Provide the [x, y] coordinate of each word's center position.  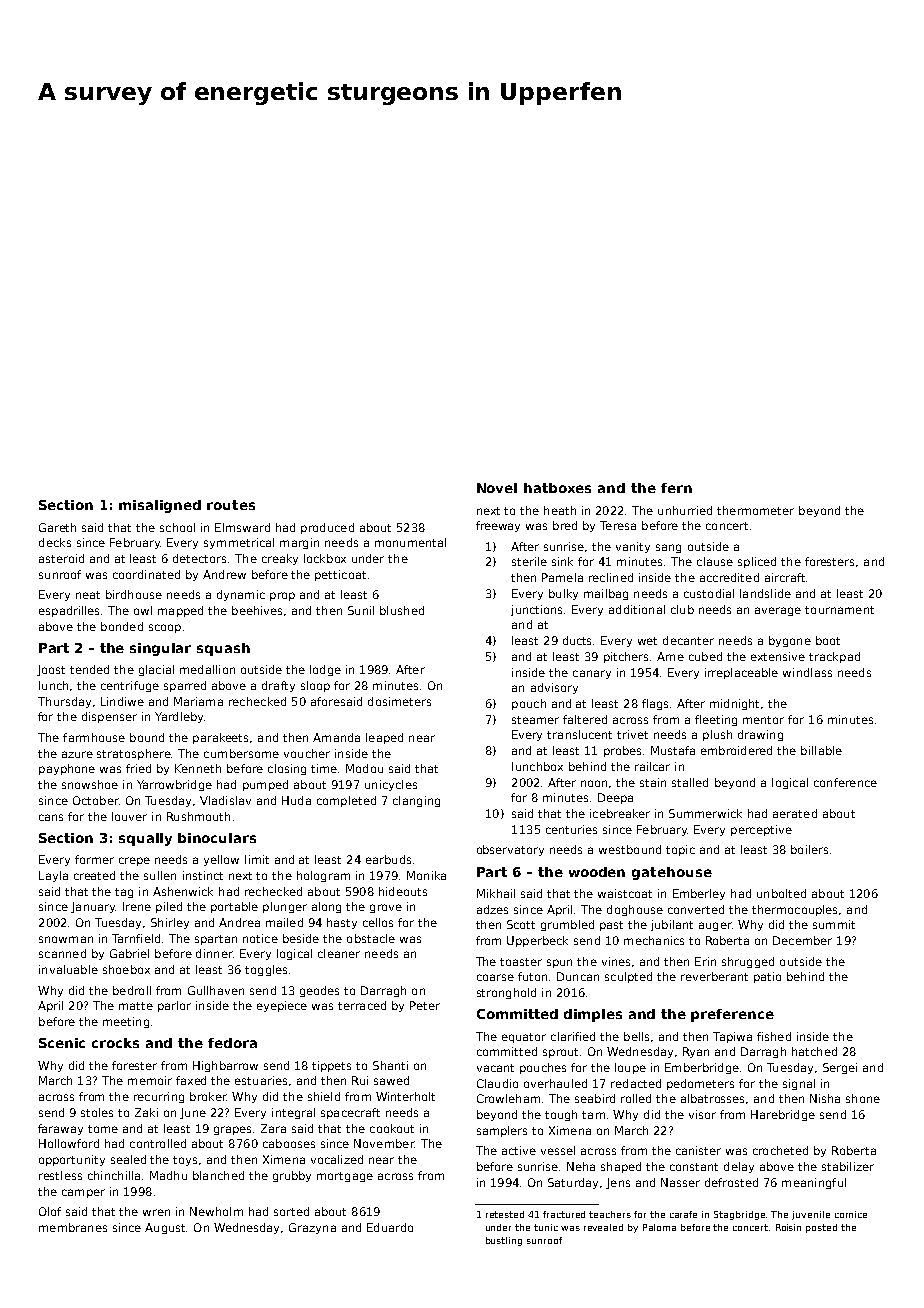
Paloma [659, 1227]
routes [231, 505]
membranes [73, 1227]
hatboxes [557, 488]
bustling [504, 1241]
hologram [323, 876]
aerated [795, 813]
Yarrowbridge [174, 785]
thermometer [755, 510]
